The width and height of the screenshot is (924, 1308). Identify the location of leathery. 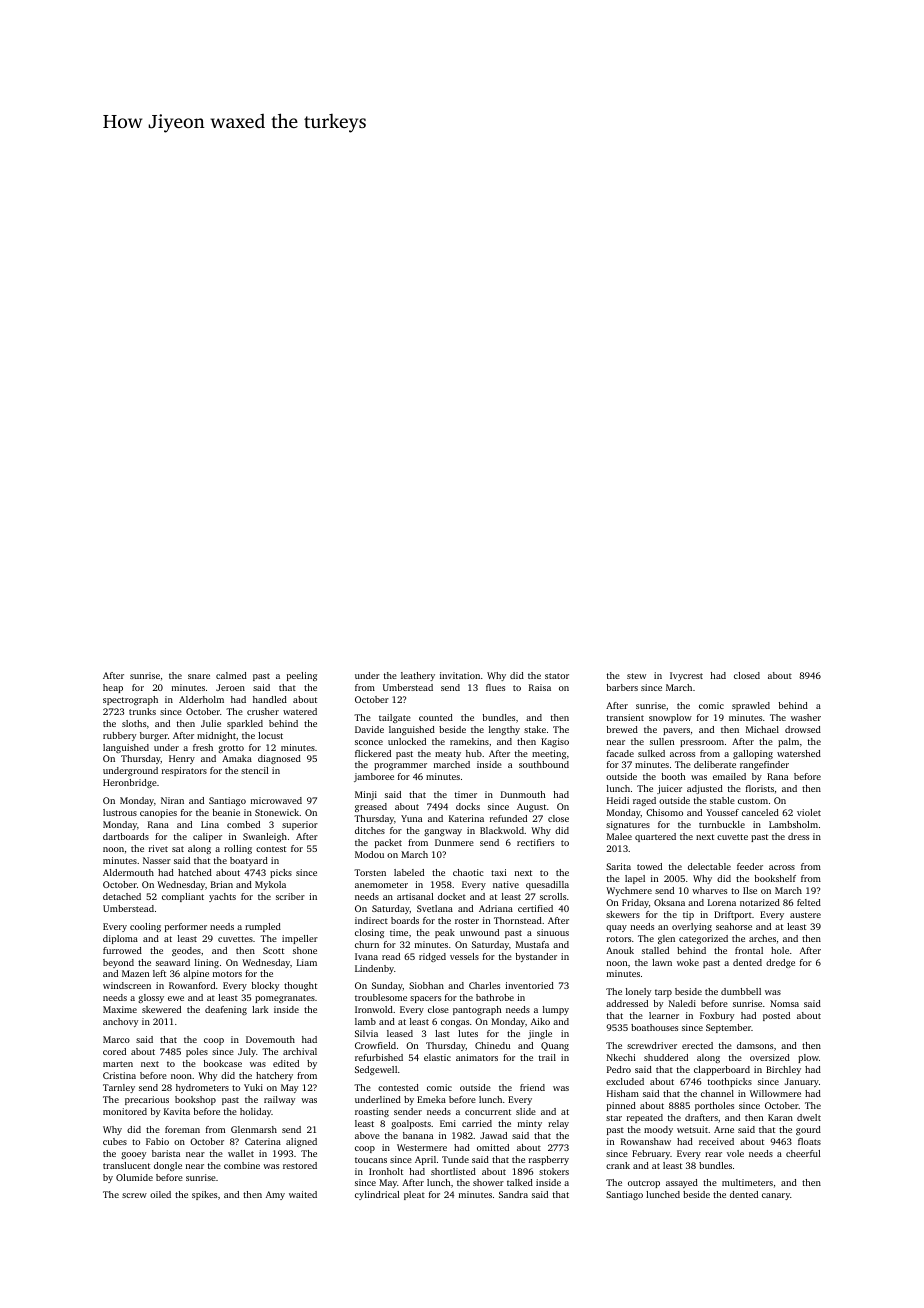
(418, 676).
